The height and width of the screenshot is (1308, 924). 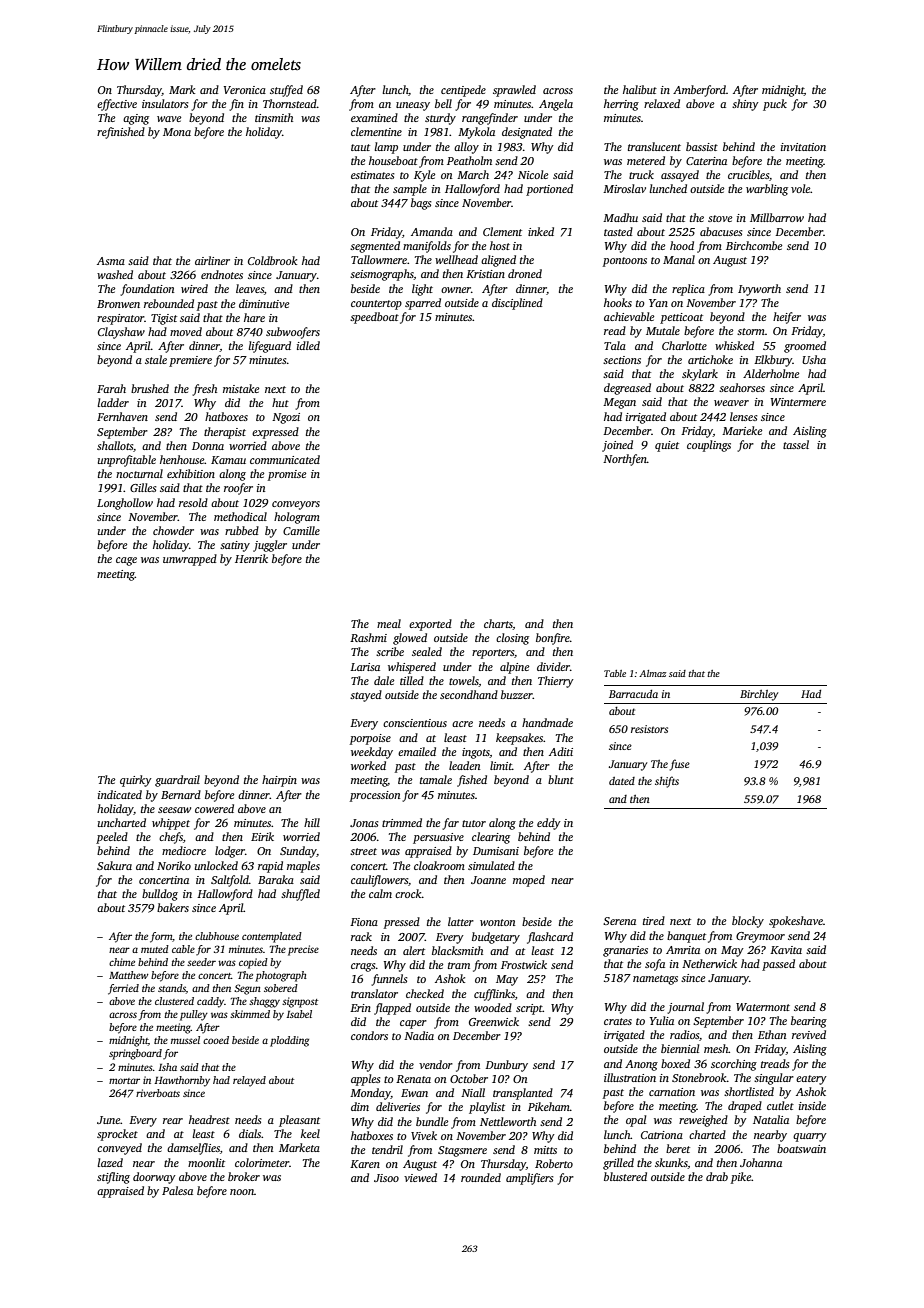 What do you see at coordinates (274, 117) in the screenshot?
I see `tinsmith` at bounding box center [274, 117].
